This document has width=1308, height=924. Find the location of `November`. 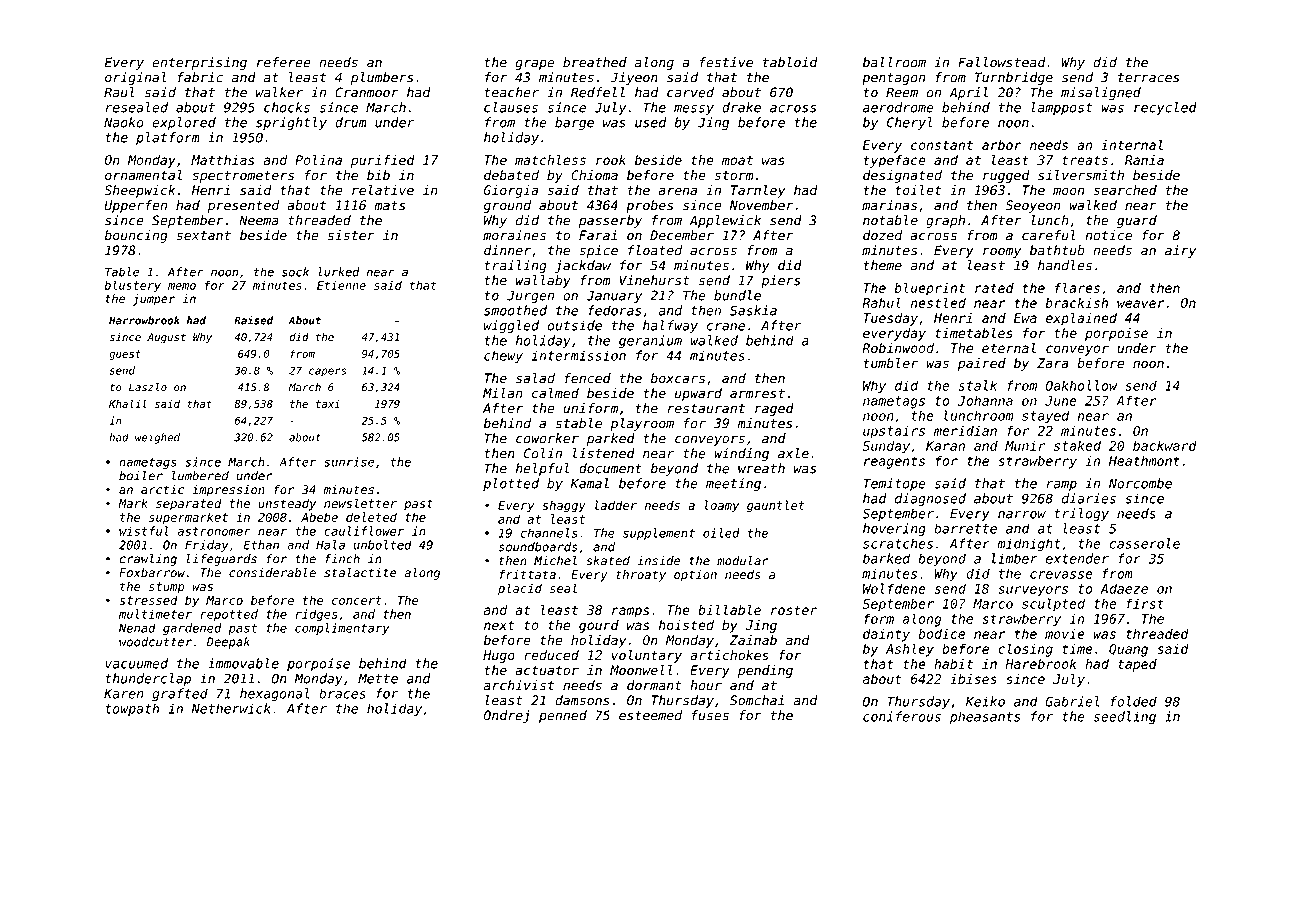

November is located at coordinates (762, 205).
